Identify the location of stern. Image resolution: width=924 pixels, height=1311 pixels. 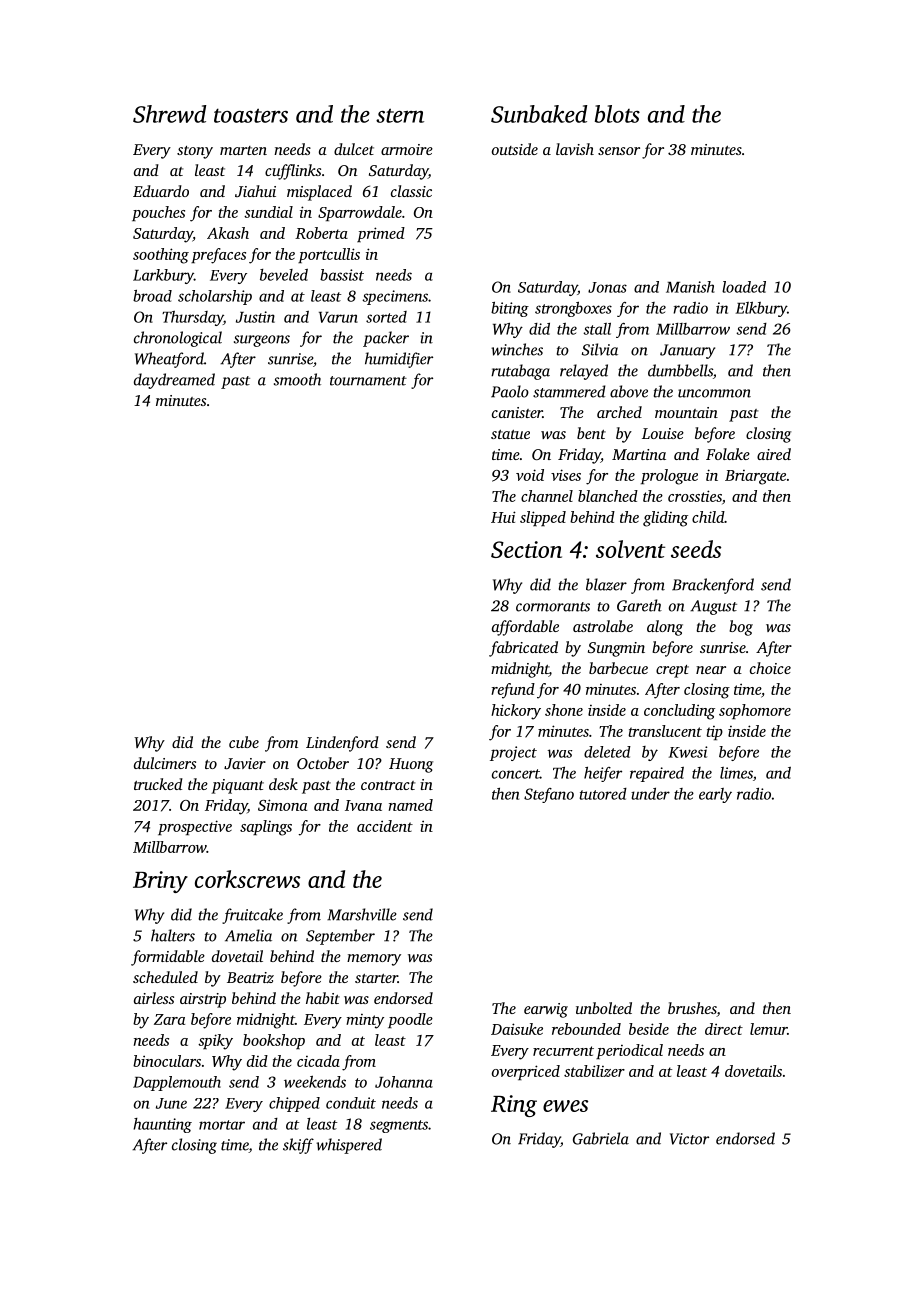
(400, 115).
